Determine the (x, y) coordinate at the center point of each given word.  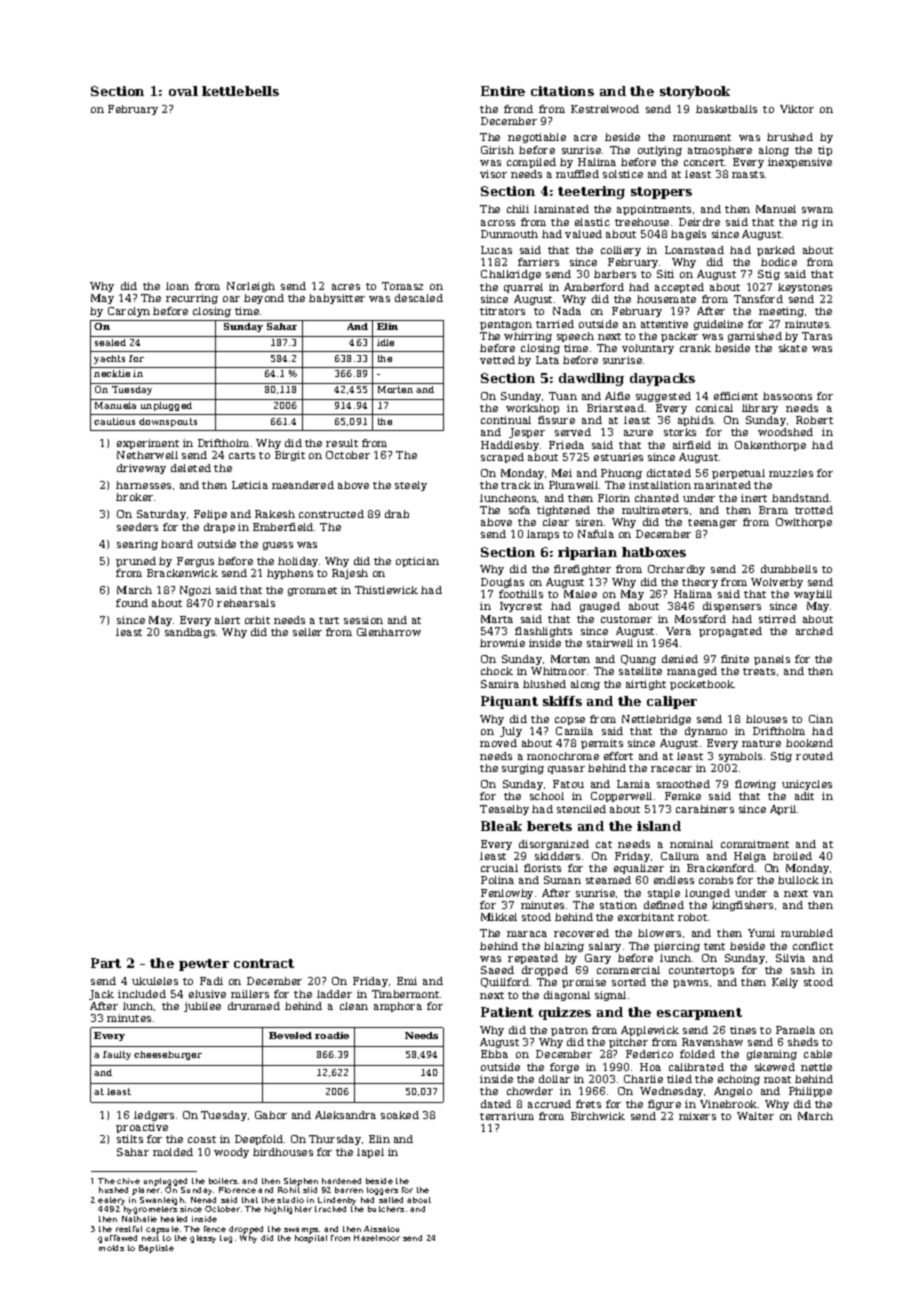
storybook (695, 92)
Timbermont (405, 994)
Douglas (502, 583)
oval (183, 91)
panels (772, 660)
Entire (503, 91)
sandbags (190, 633)
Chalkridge (511, 275)
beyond (264, 299)
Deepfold (259, 1140)
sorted (629, 982)
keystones (805, 288)
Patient (507, 1012)
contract (264, 963)
